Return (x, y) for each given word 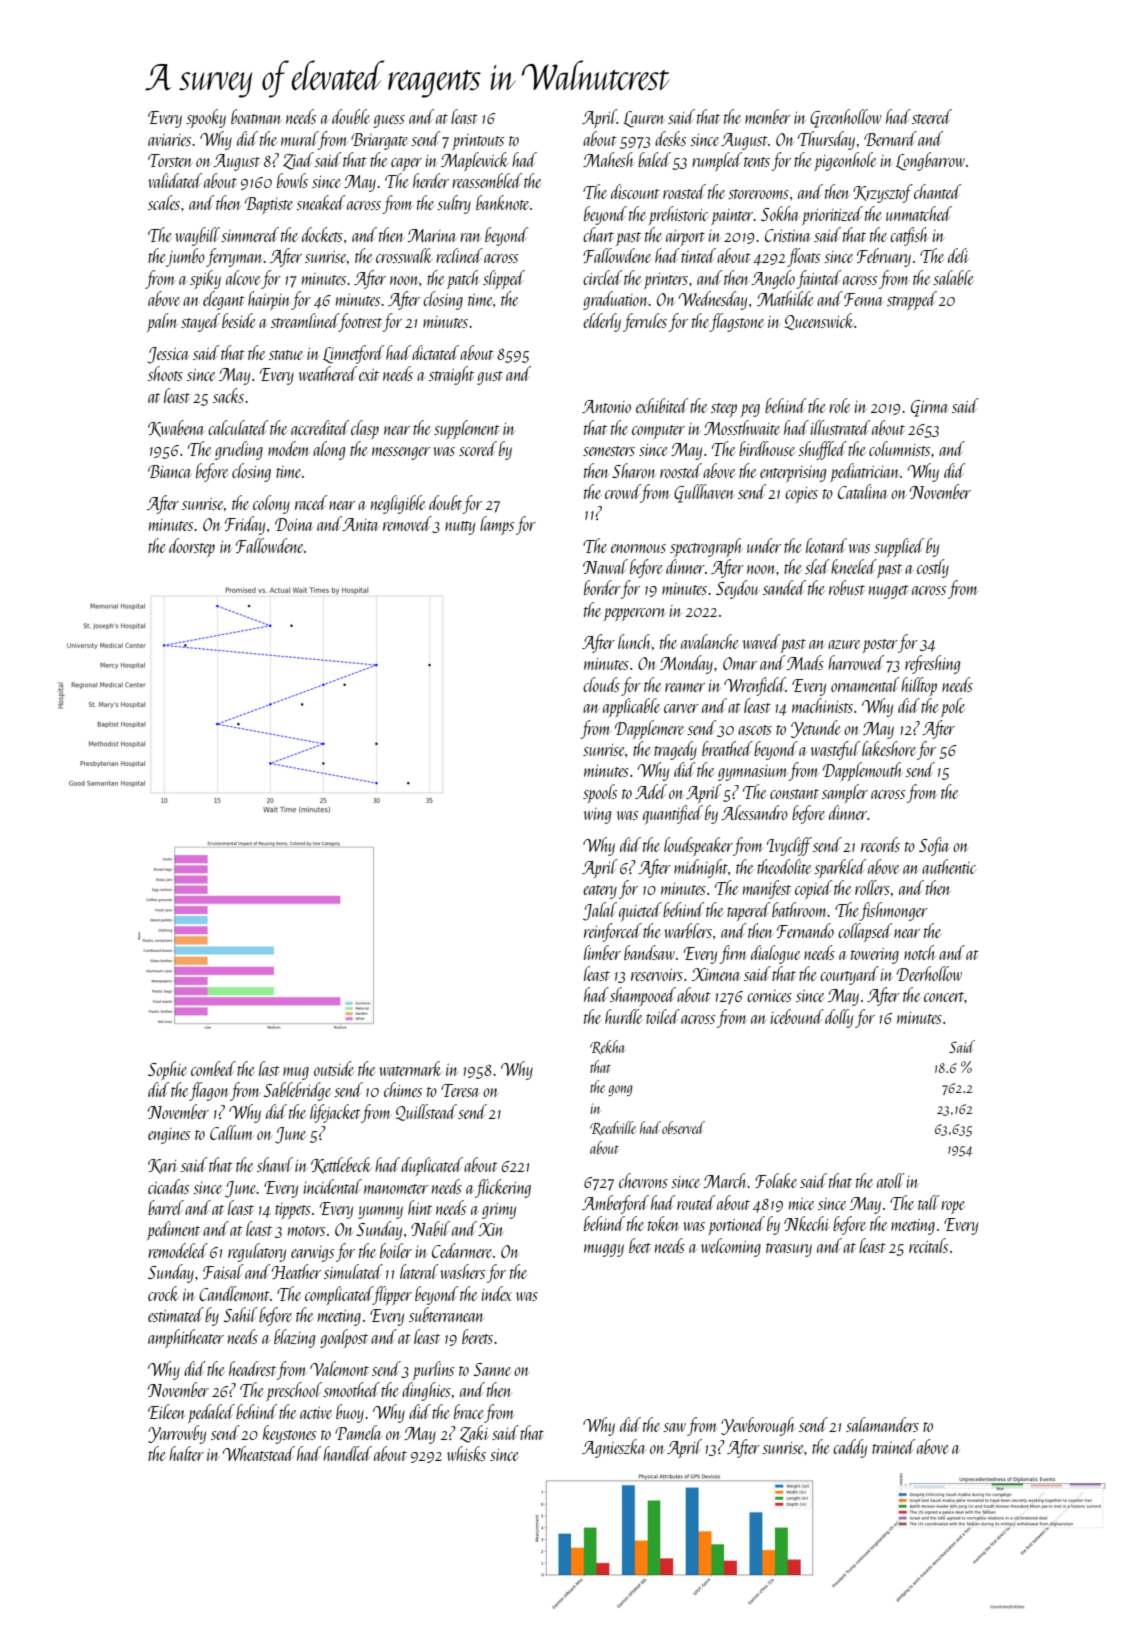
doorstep (192, 547)
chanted (937, 191)
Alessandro (754, 812)
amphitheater (186, 1338)
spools (600, 793)
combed (213, 1068)
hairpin (269, 300)
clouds (601, 684)
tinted (698, 255)
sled (817, 566)
